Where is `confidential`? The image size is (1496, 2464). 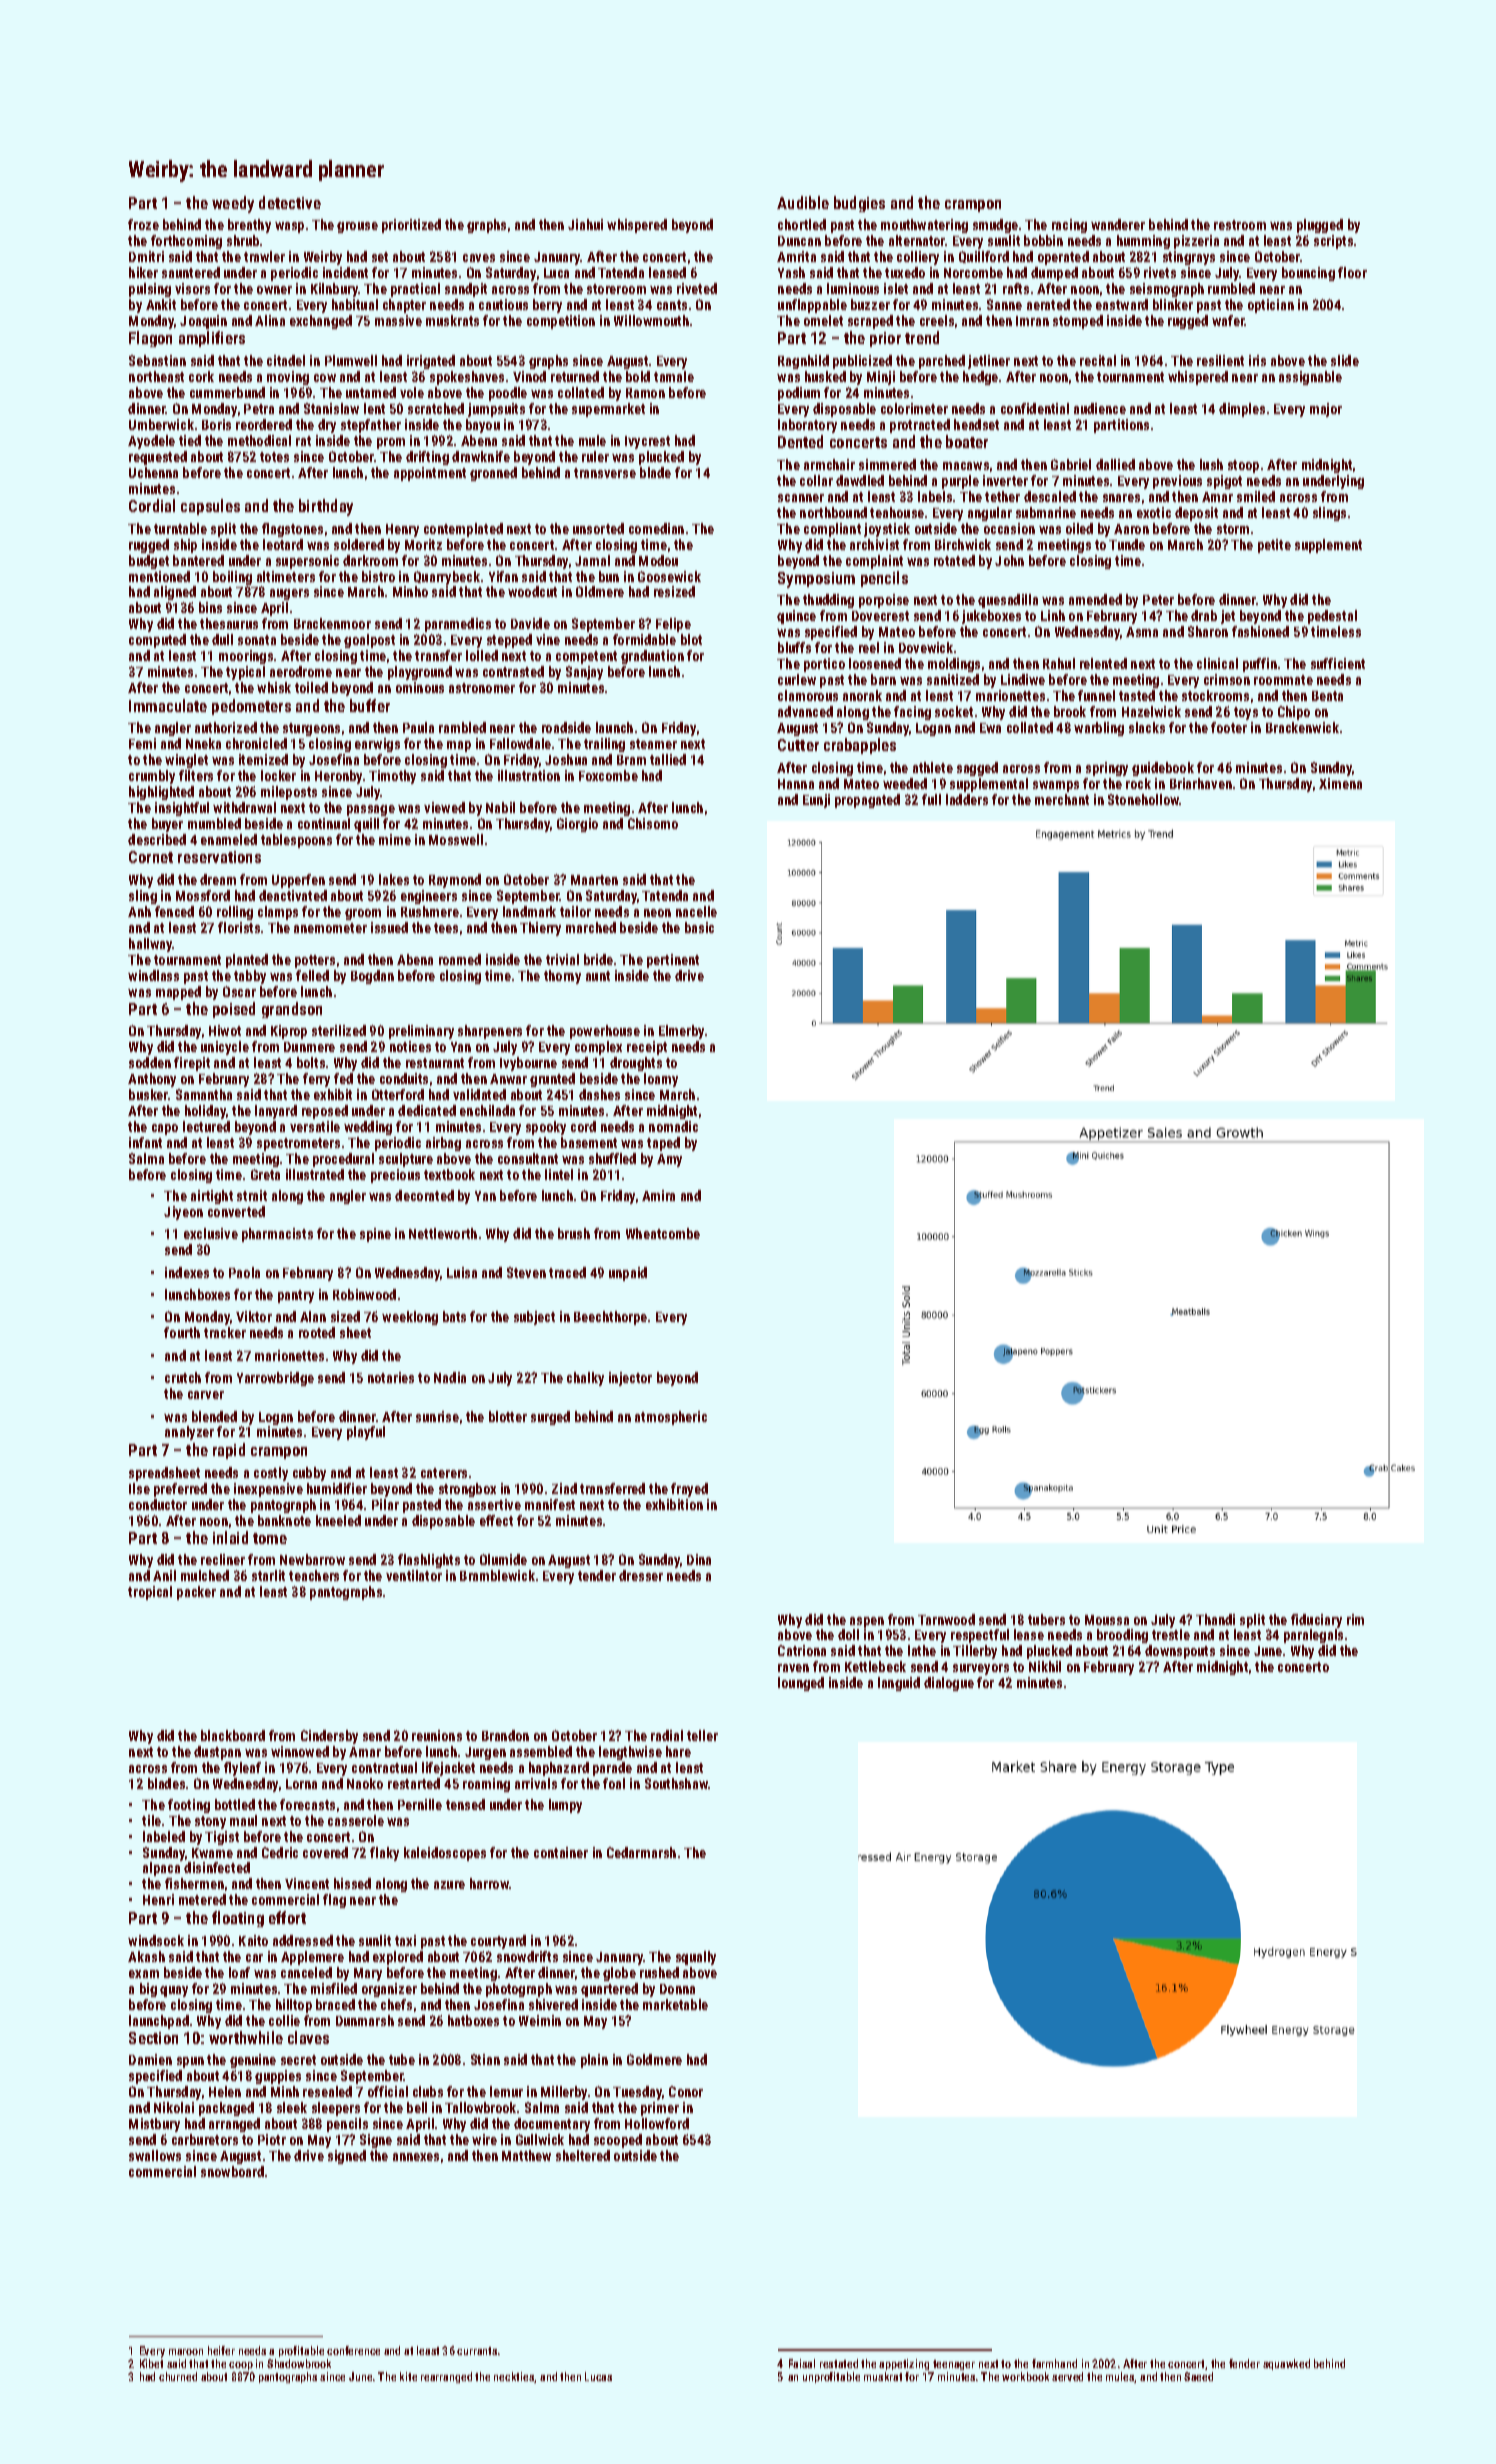
confidential is located at coordinates (1035, 408).
